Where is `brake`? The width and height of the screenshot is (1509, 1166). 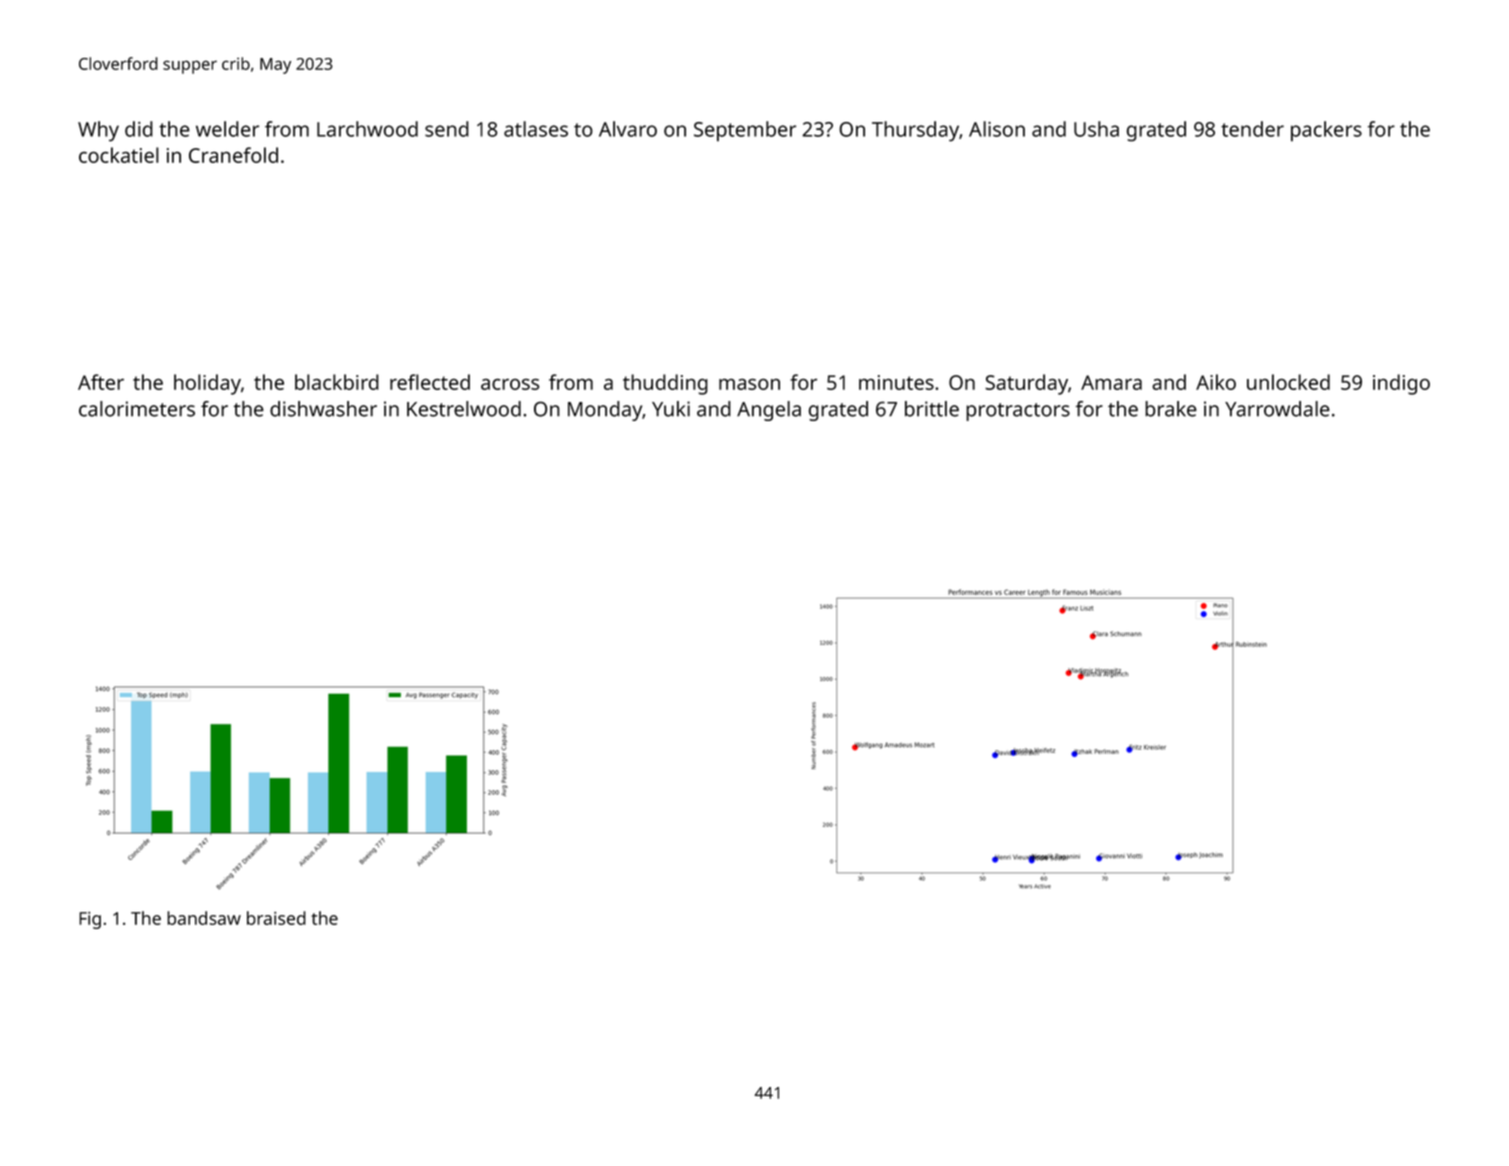
brake is located at coordinates (1171, 409).
